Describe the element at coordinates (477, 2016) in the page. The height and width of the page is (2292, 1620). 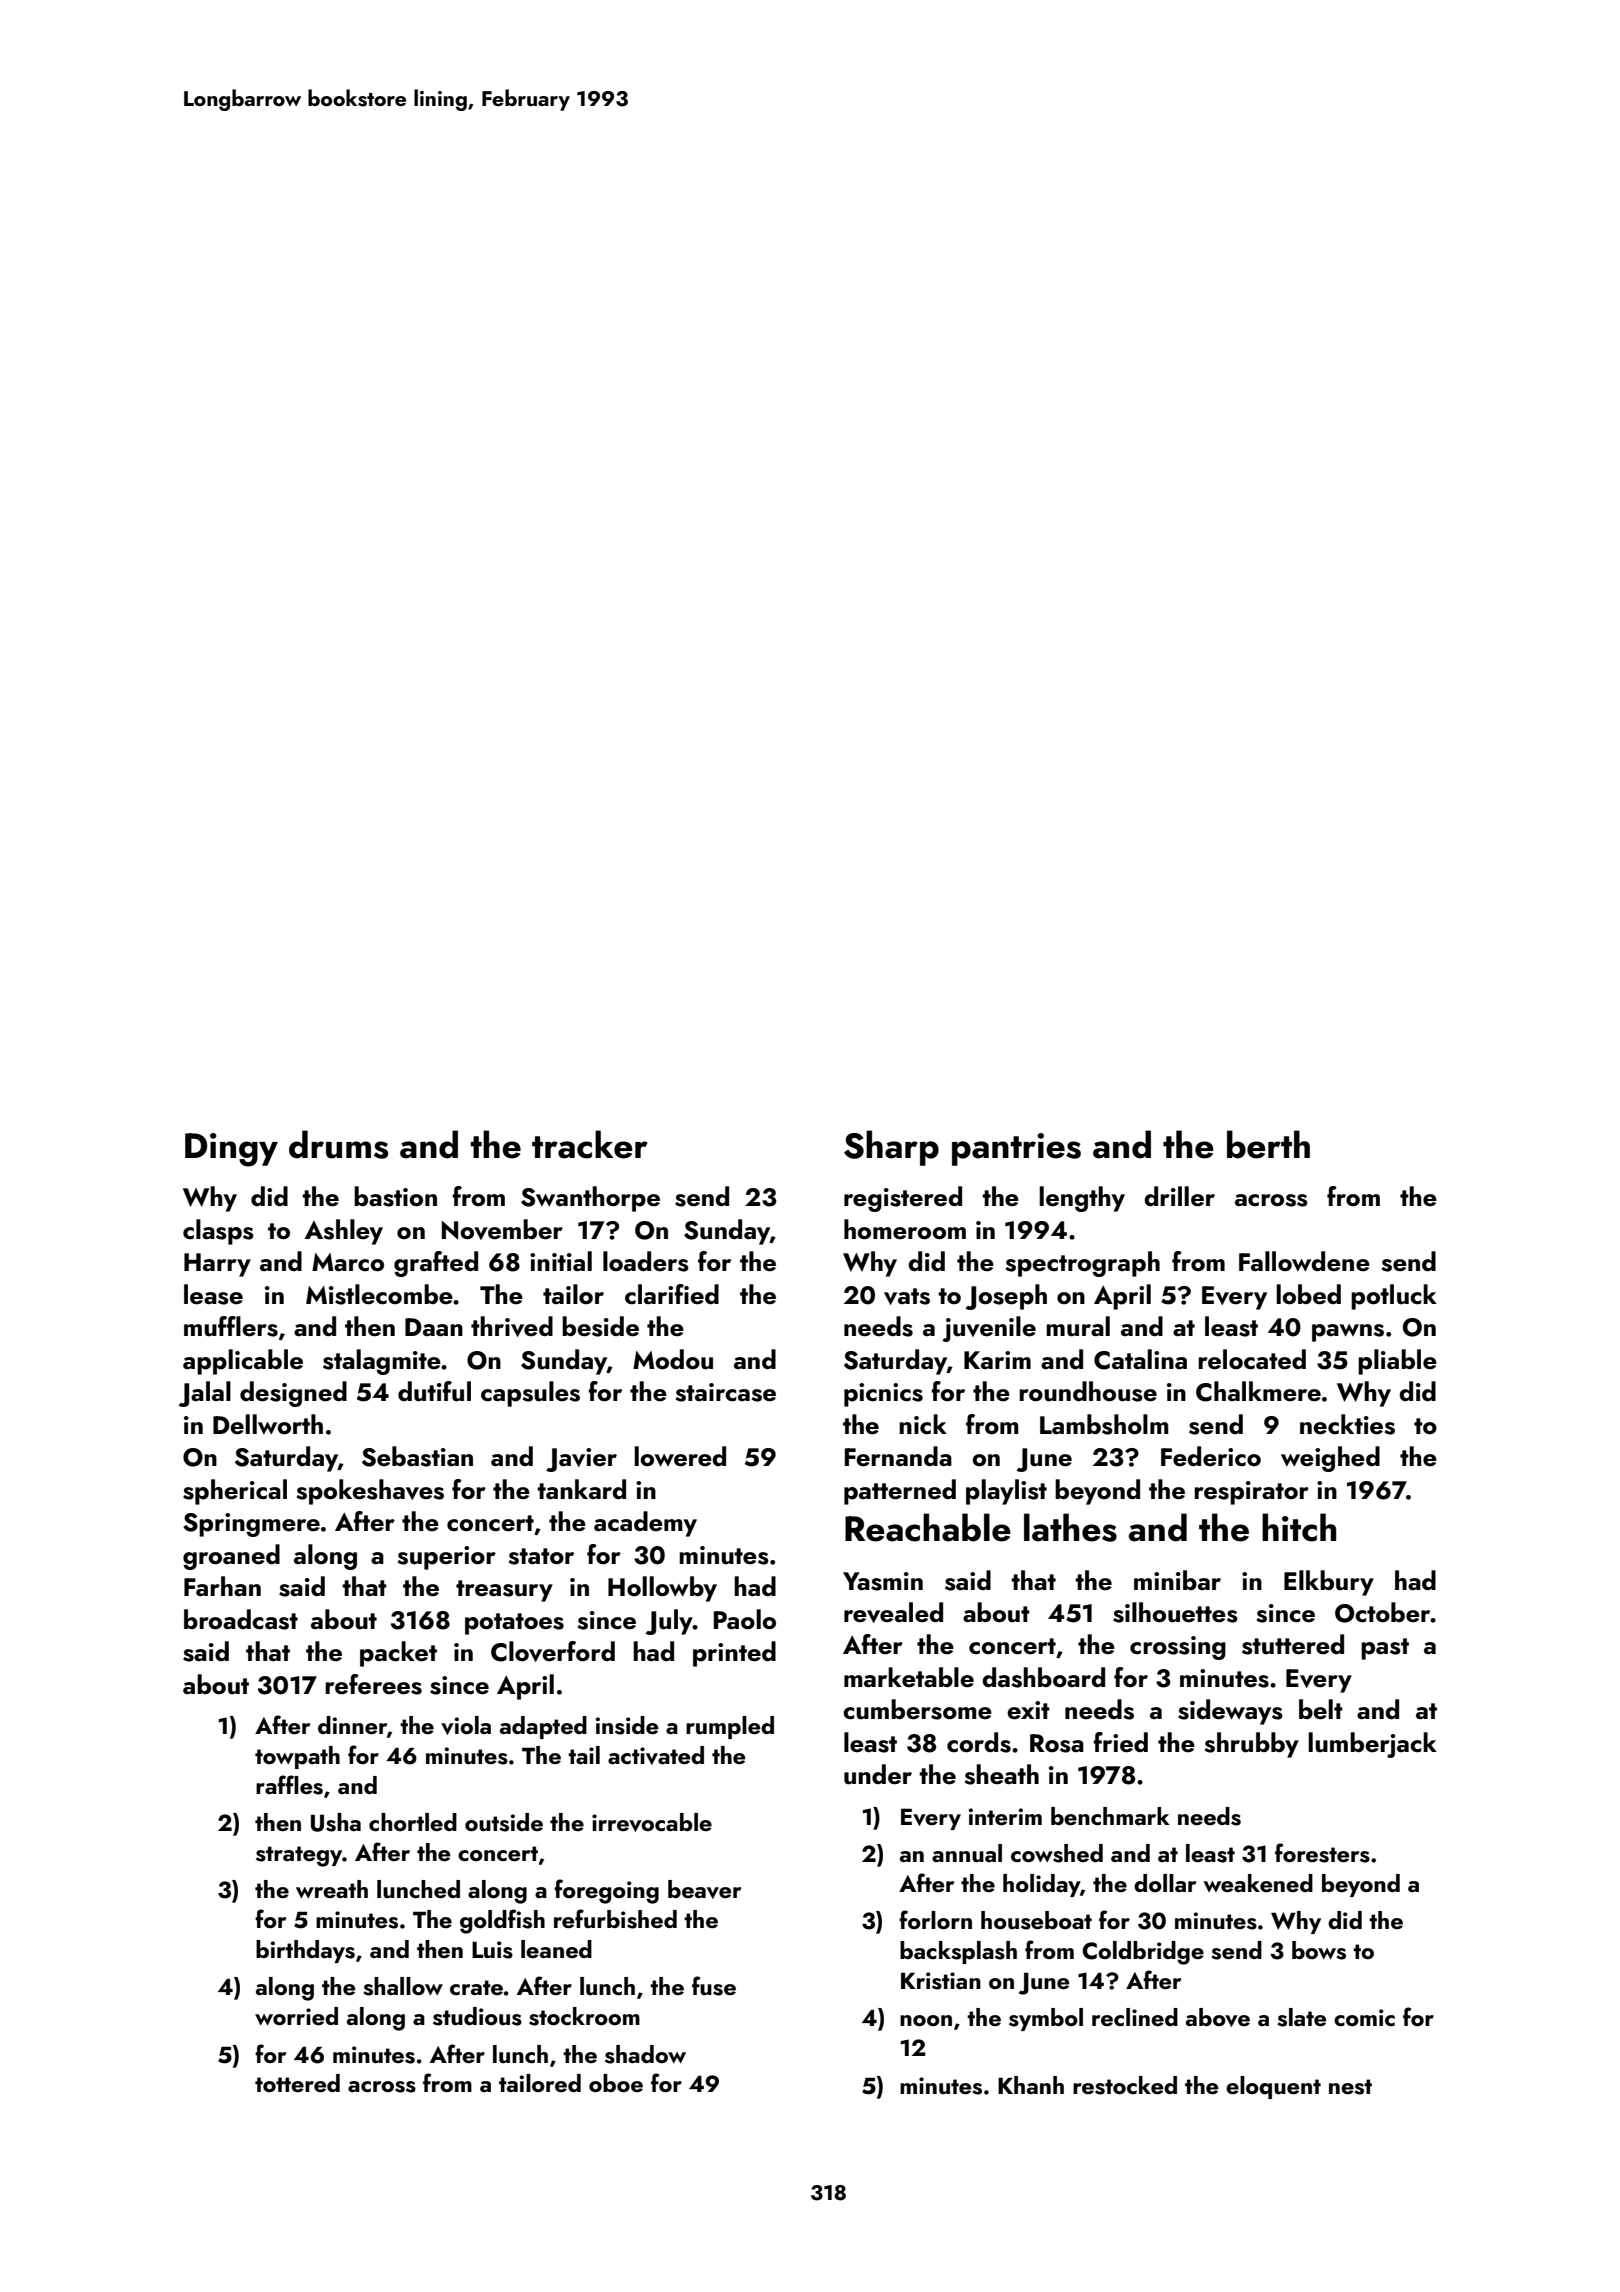
I see `studious` at that location.
